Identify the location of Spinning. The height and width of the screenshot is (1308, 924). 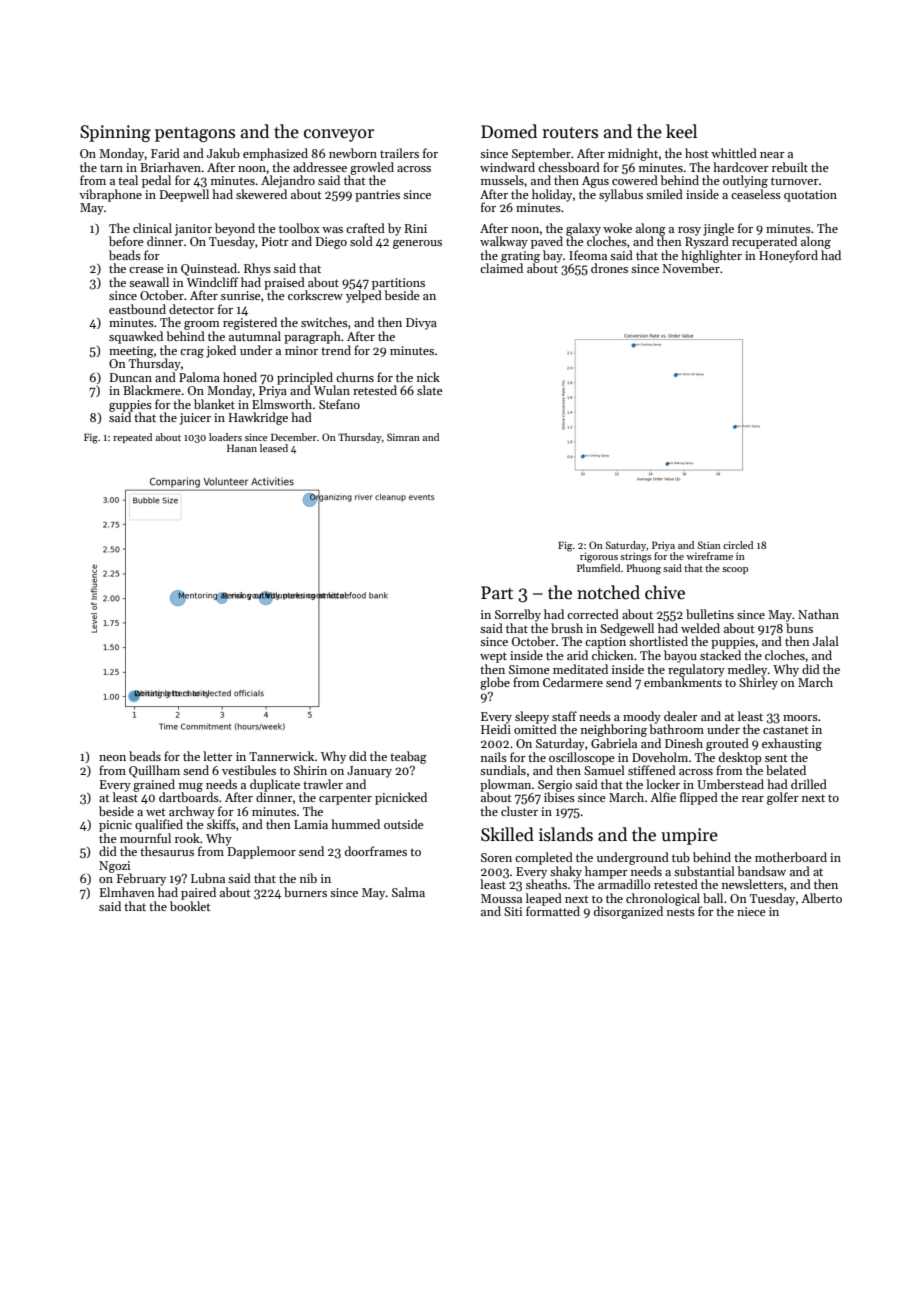
(115, 133).
